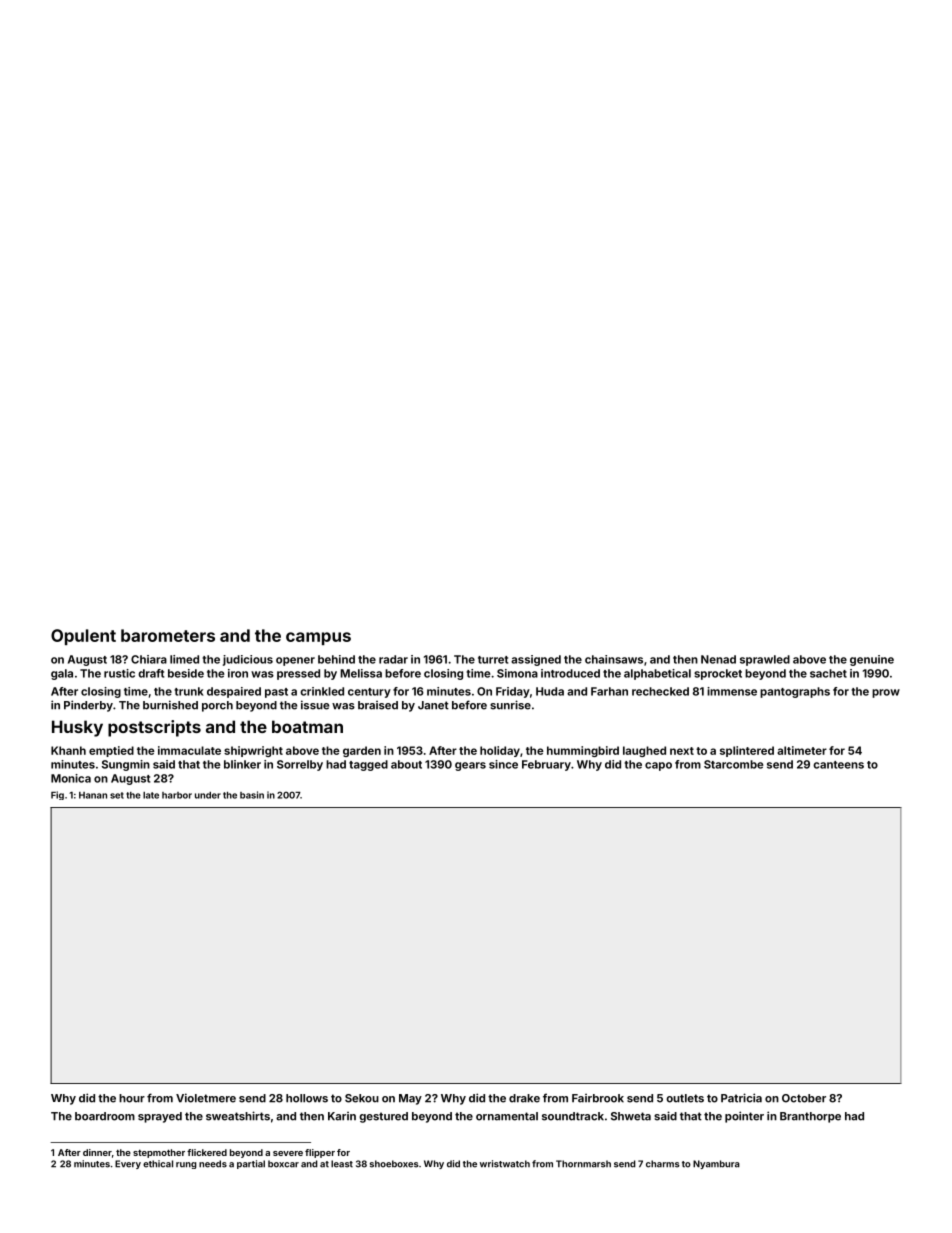 The width and height of the document is (952, 1233). Describe the element at coordinates (598, 1098) in the document. I see `Fairbrook` at that location.
